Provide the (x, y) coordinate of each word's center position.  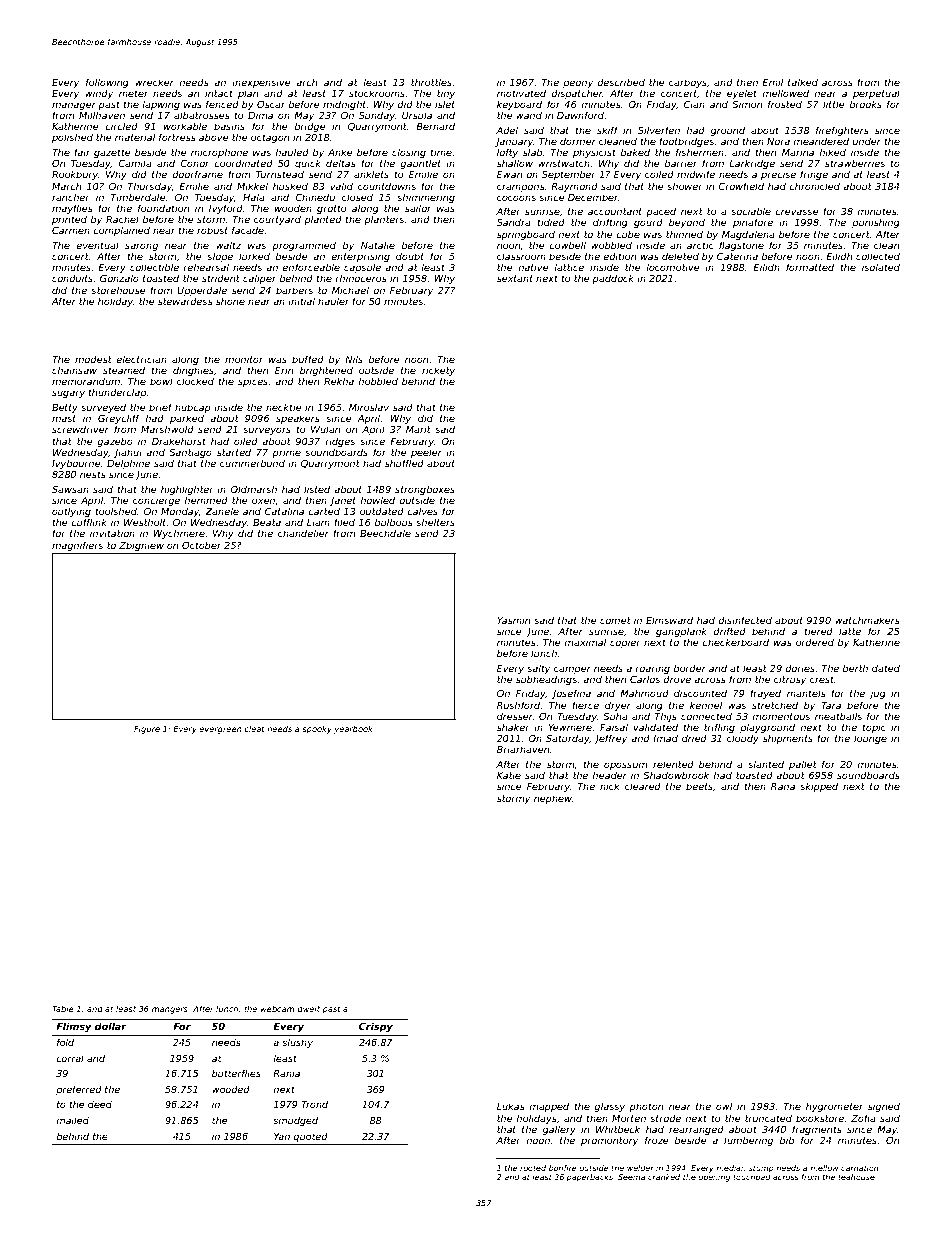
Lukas (511, 1106)
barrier (680, 163)
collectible (154, 267)
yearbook (353, 730)
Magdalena (748, 235)
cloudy (743, 739)
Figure (147, 730)
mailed (72, 1120)
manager (74, 106)
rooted (533, 1168)
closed (357, 197)
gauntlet (420, 164)
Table (63, 1009)
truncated (768, 1118)
